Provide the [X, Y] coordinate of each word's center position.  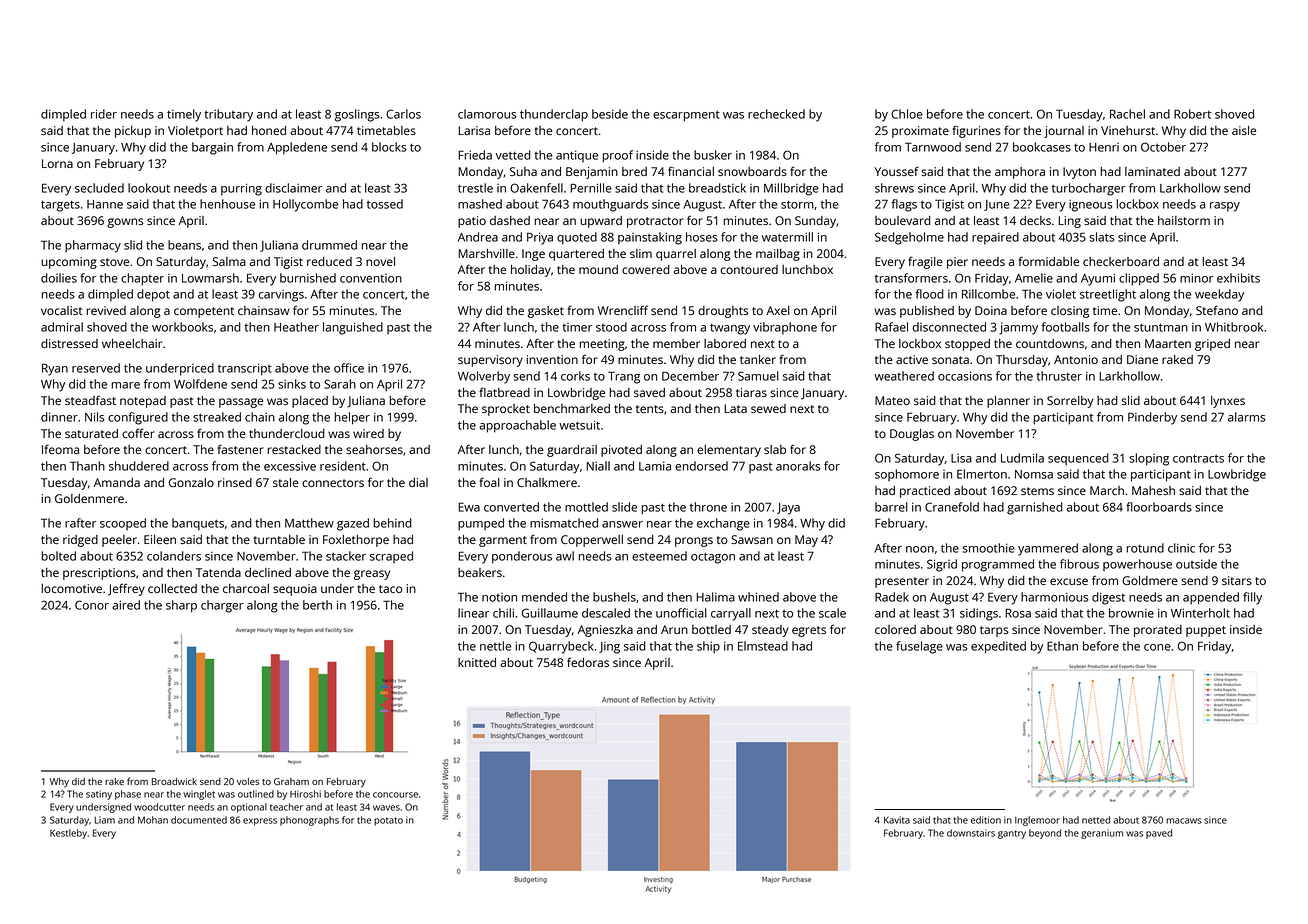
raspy [1225, 207]
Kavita [897, 820]
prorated [1158, 631]
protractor [655, 222]
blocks [389, 147]
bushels [614, 597]
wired [368, 433]
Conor [92, 605]
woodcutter [159, 807]
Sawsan [752, 539]
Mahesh [1153, 490]
